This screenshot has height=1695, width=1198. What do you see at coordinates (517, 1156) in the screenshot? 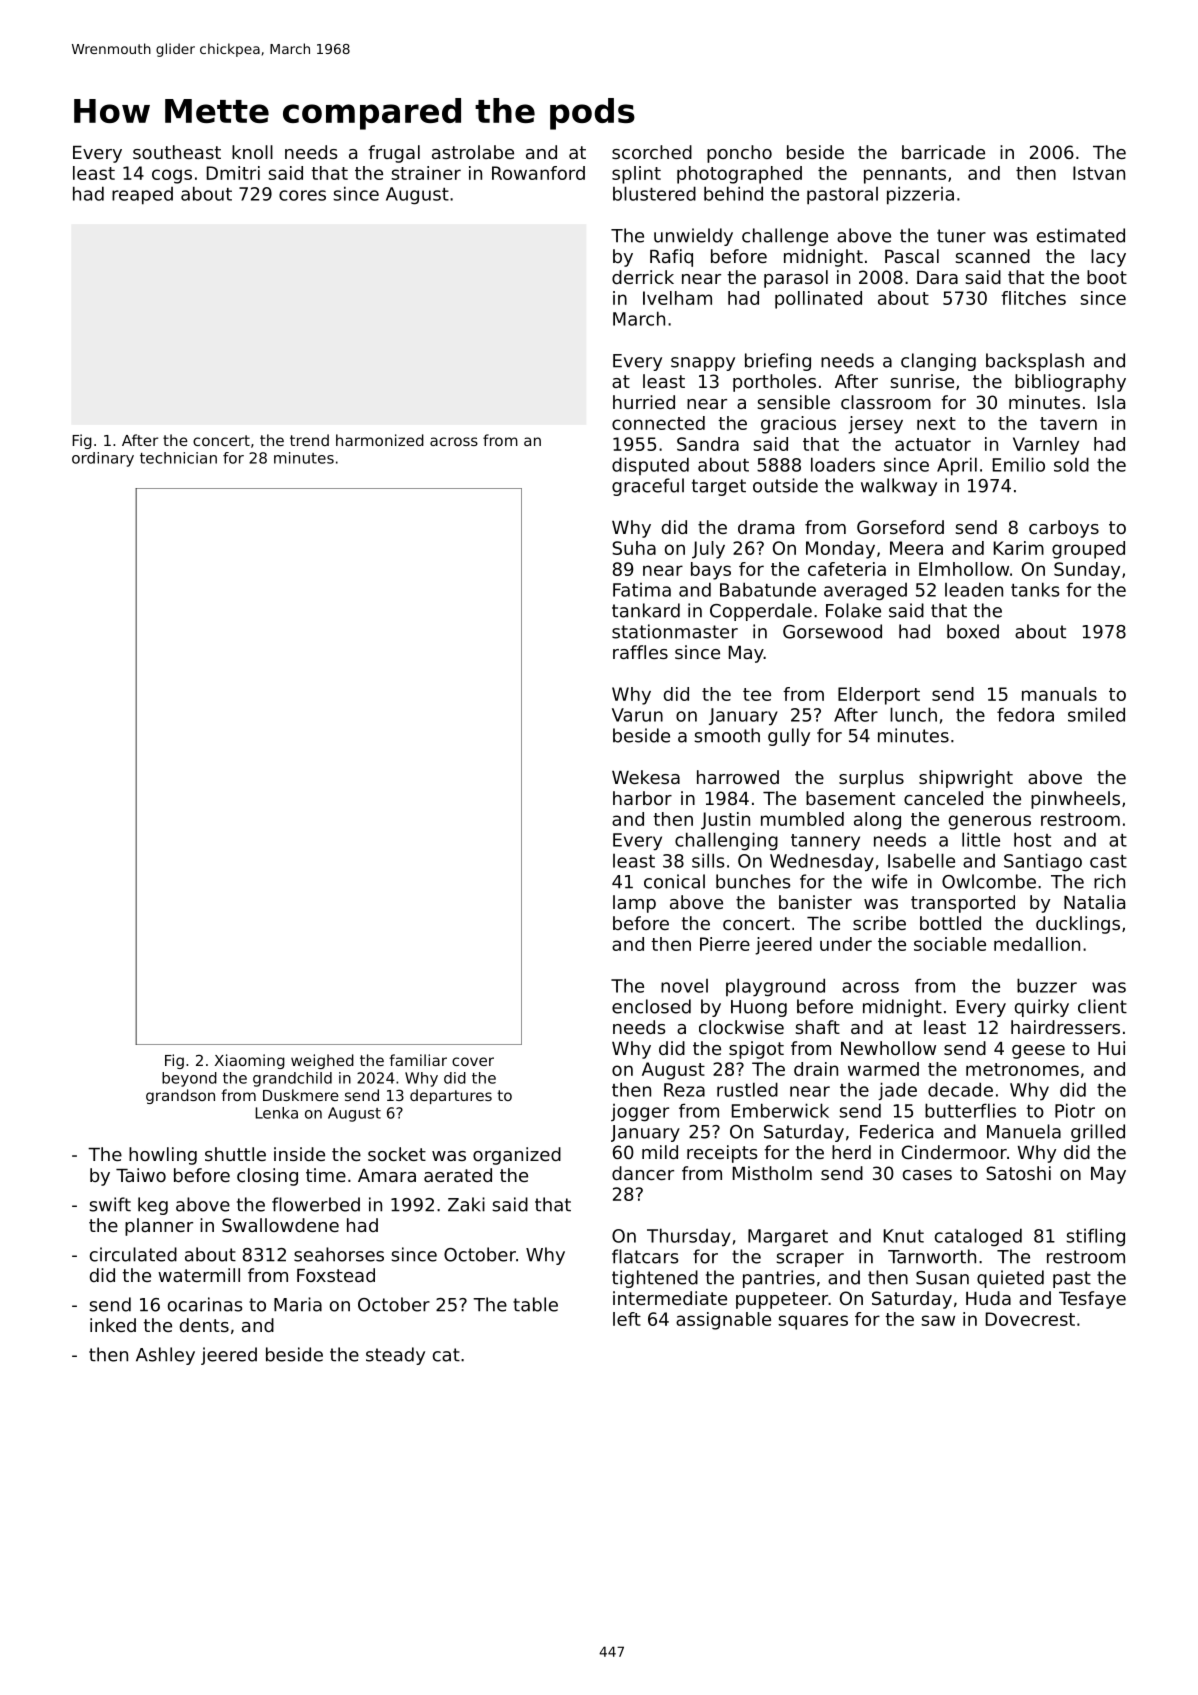
I see `organized` at bounding box center [517, 1156].
